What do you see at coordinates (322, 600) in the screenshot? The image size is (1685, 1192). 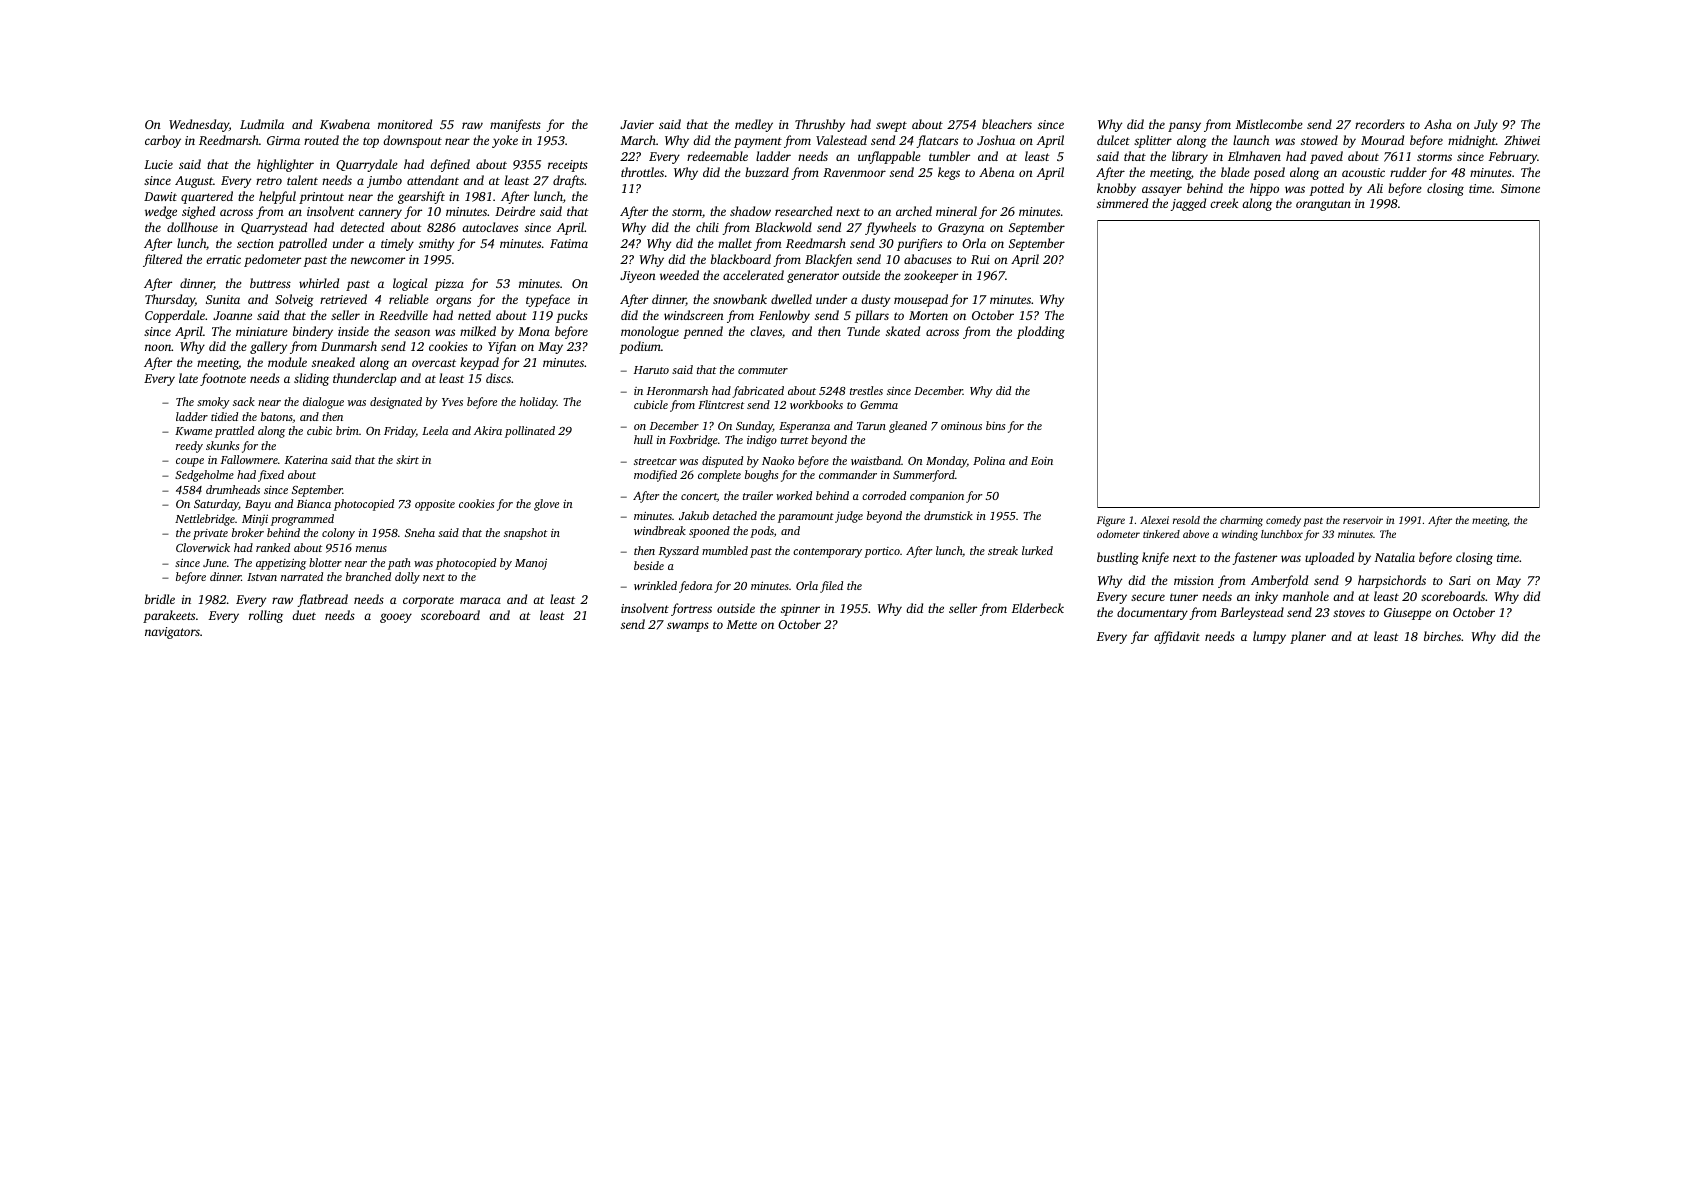 I see `flatbread` at bounding box center [322, 600].
